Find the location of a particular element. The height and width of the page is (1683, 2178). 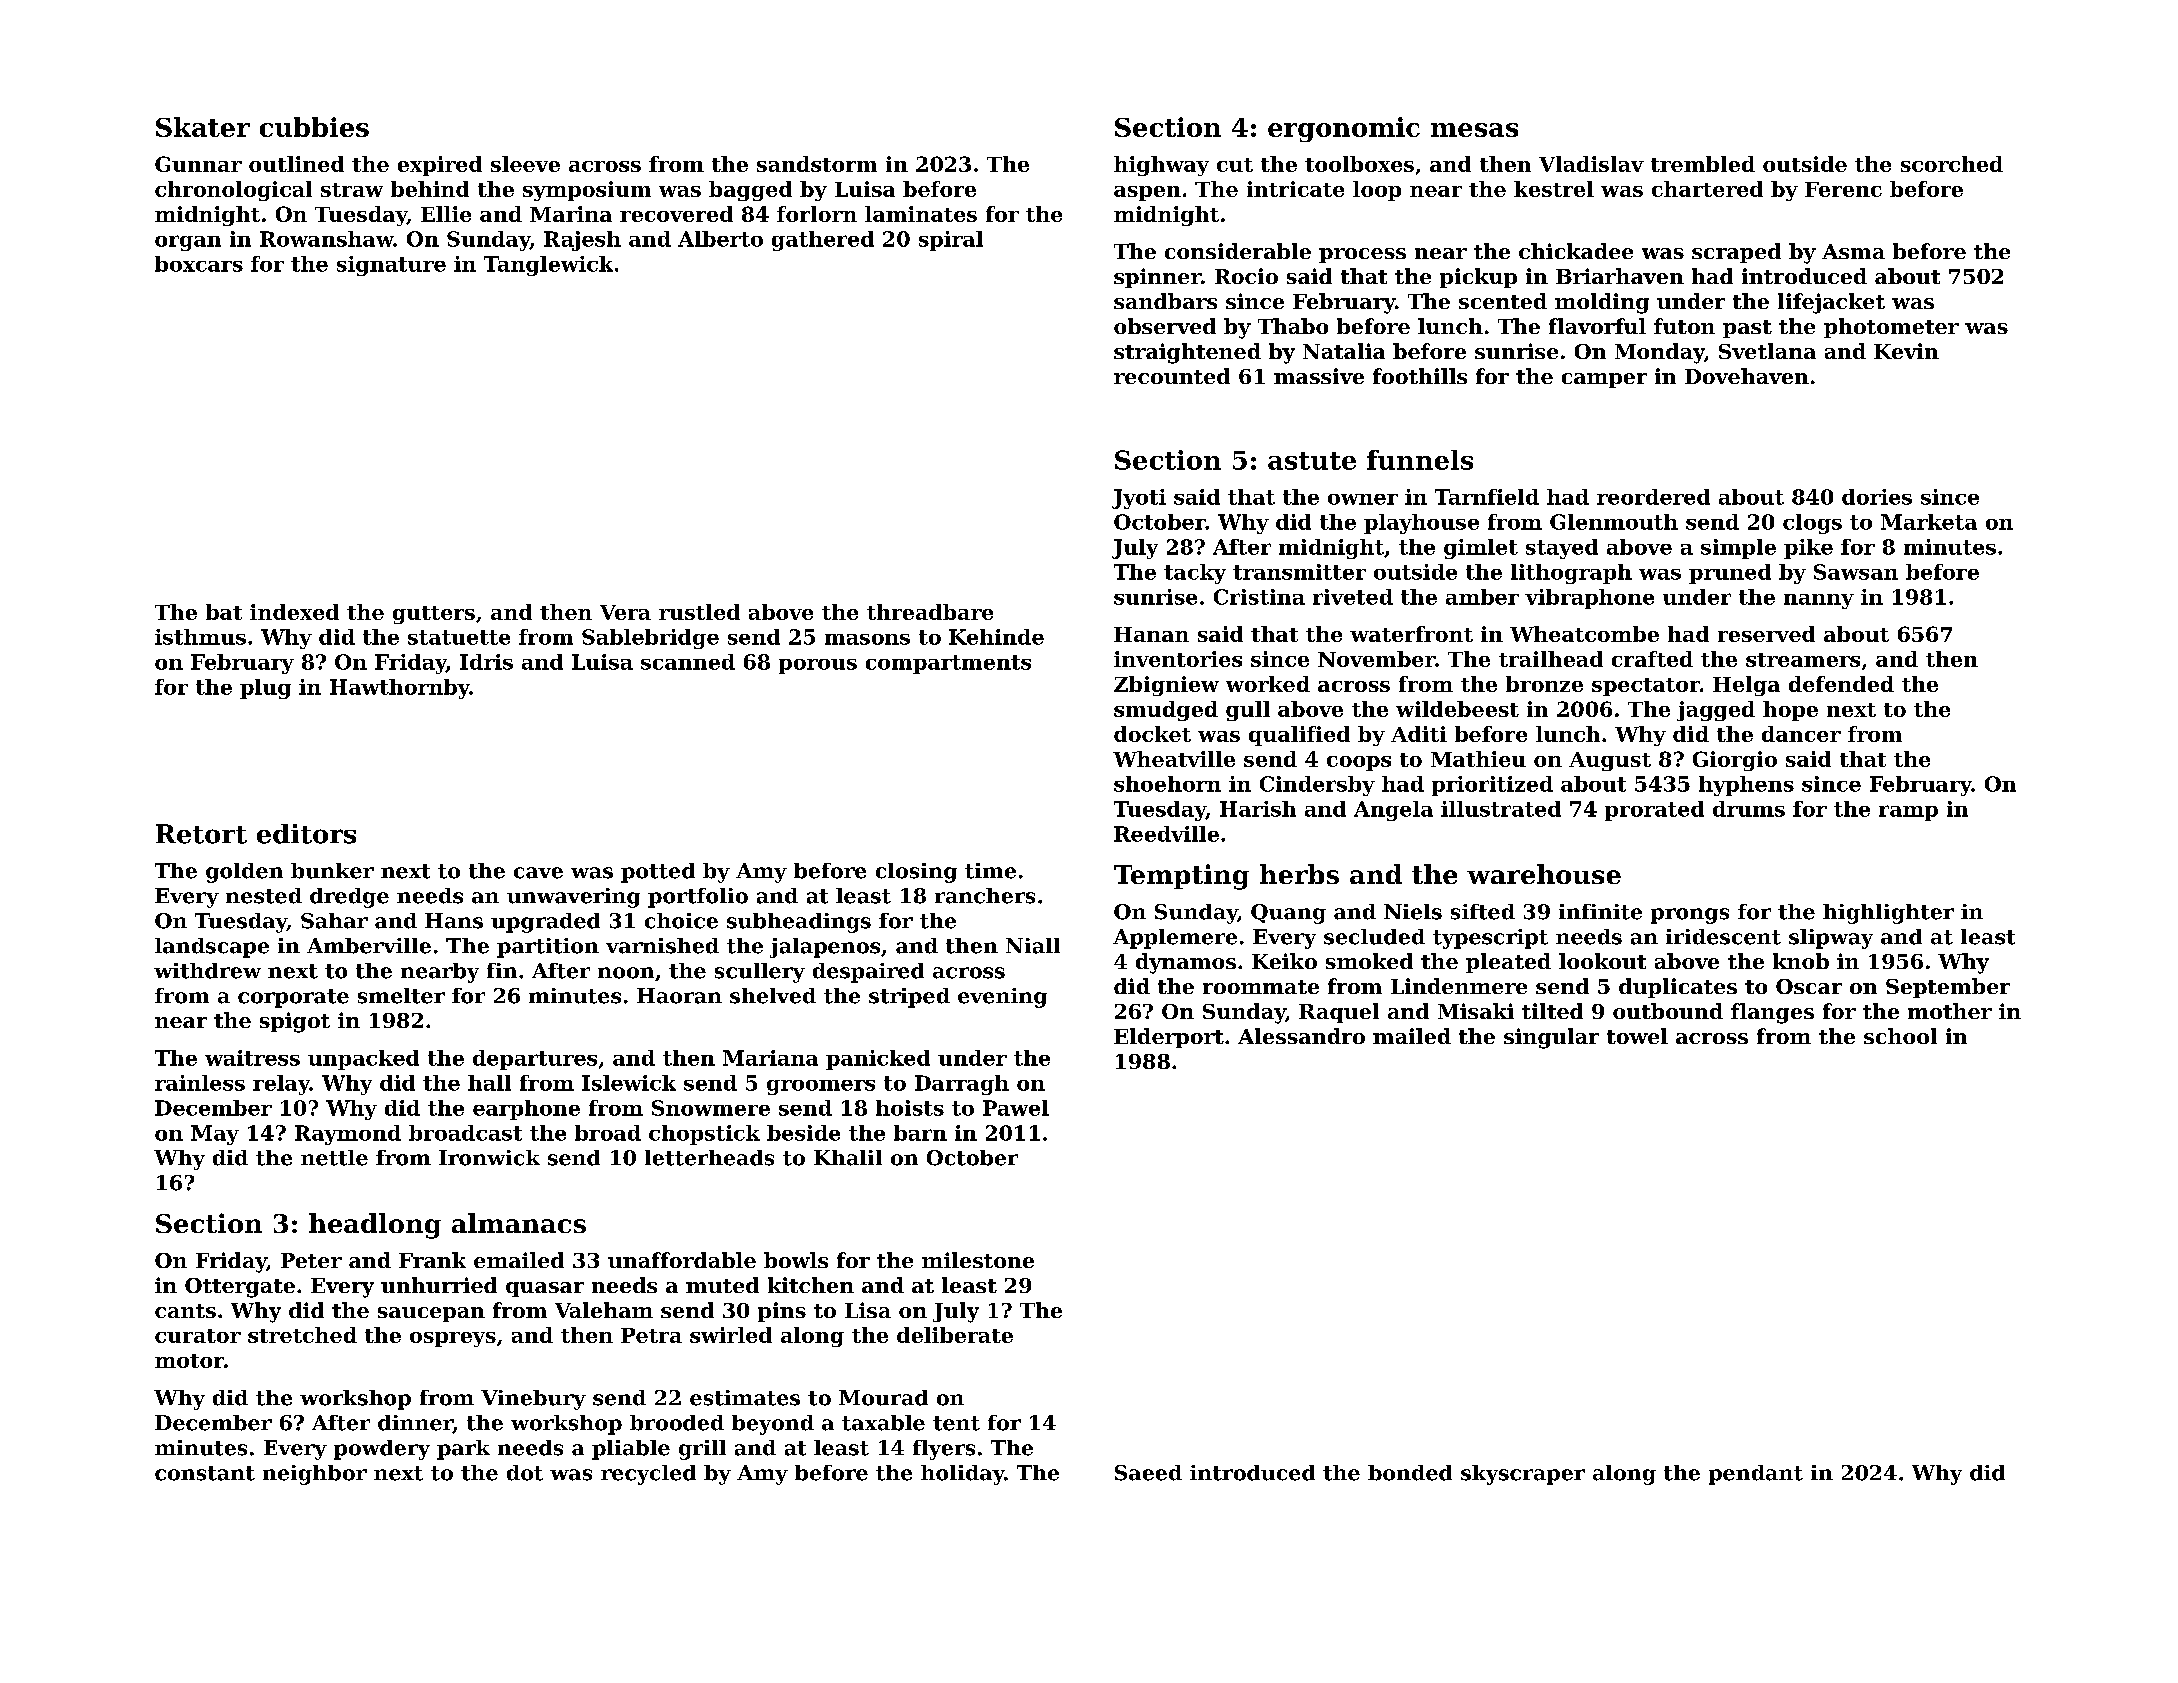

golden is located at coordinates (244, 873).
